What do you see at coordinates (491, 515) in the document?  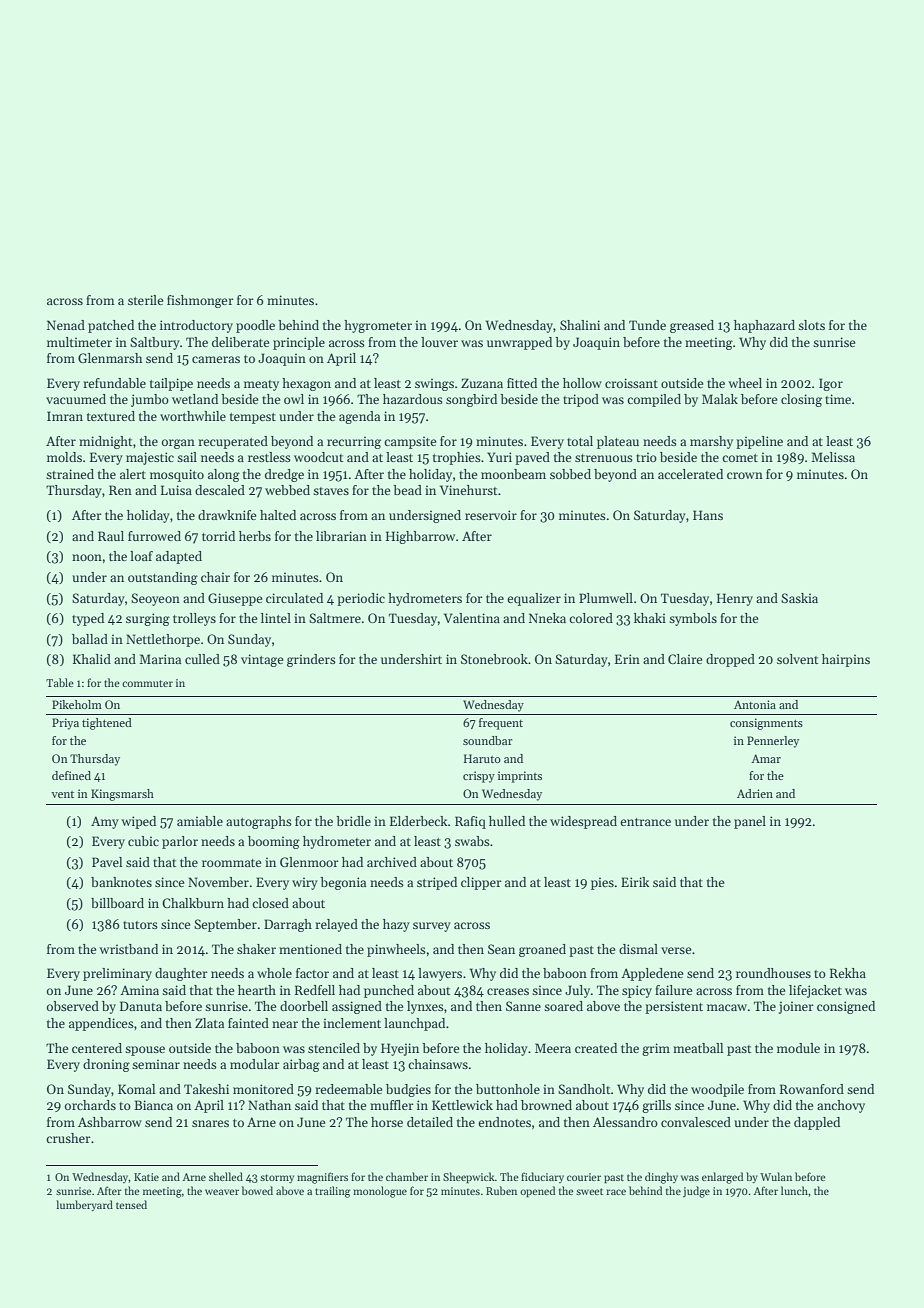 I see `reservoir` at bounding box center [491, 515].
